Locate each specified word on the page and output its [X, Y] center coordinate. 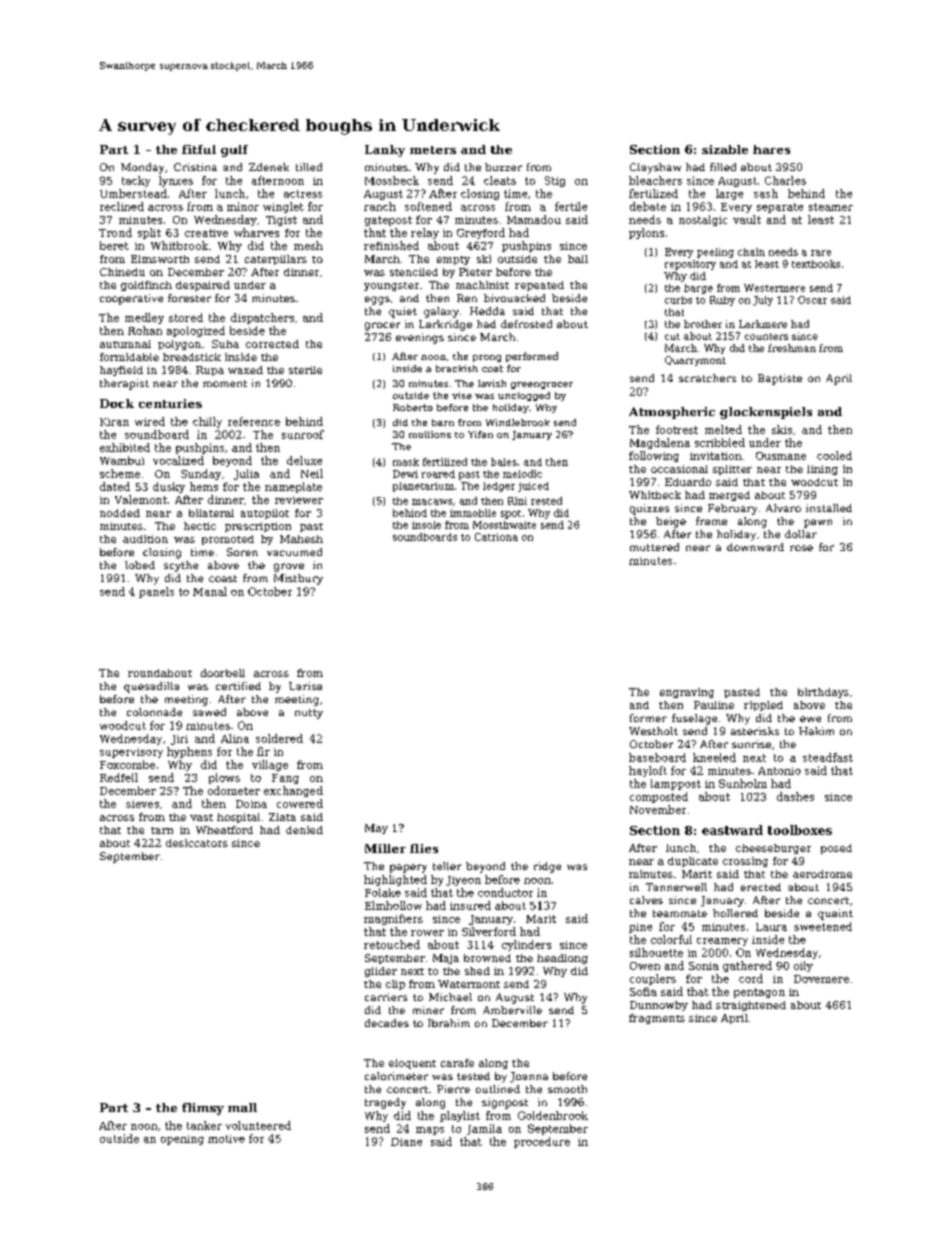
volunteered [258, 1125]
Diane [406, 1142]
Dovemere [821, 979]
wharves [256, 232]
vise [462, 395]
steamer [831, 207]
